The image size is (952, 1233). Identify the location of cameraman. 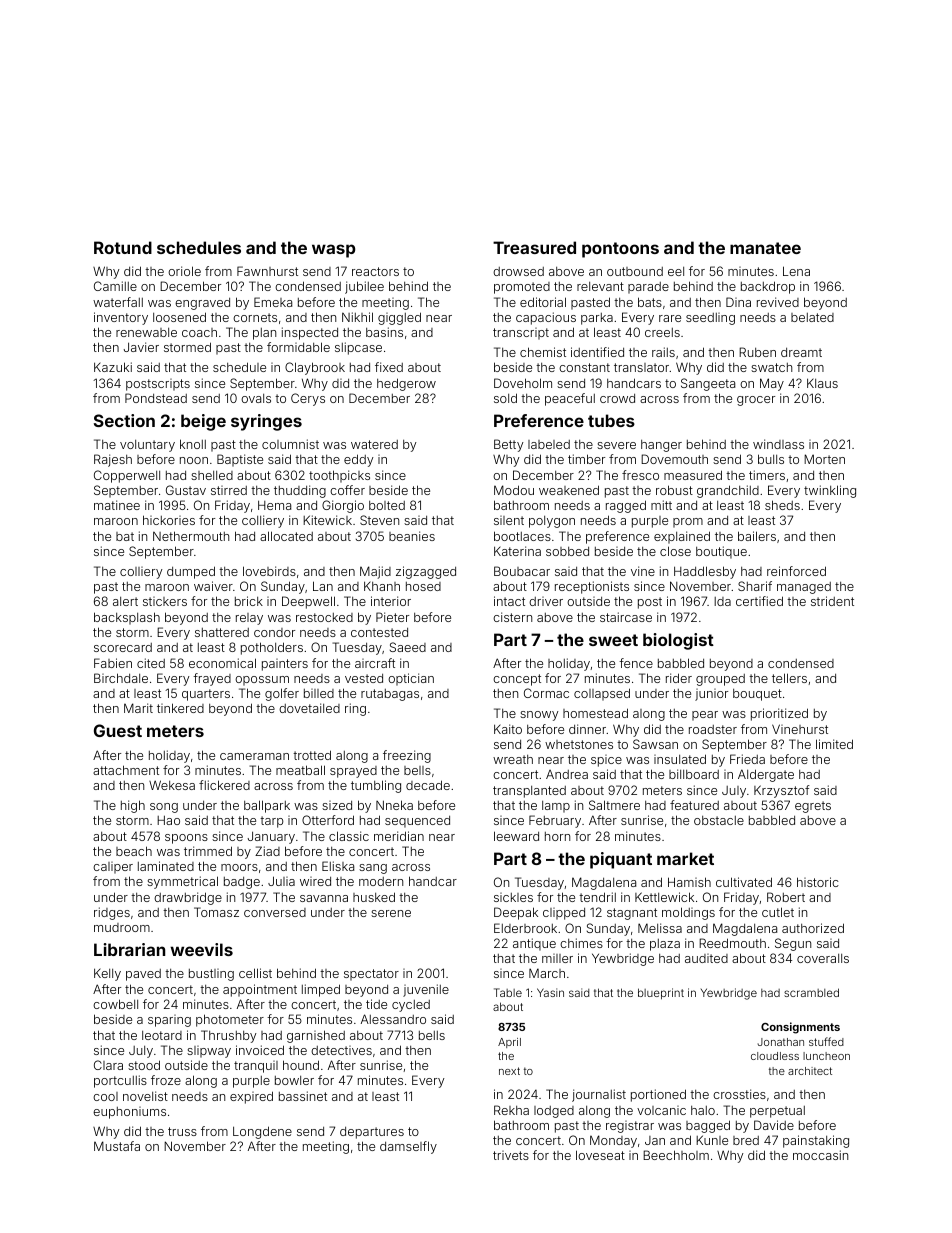
(254, 756).
